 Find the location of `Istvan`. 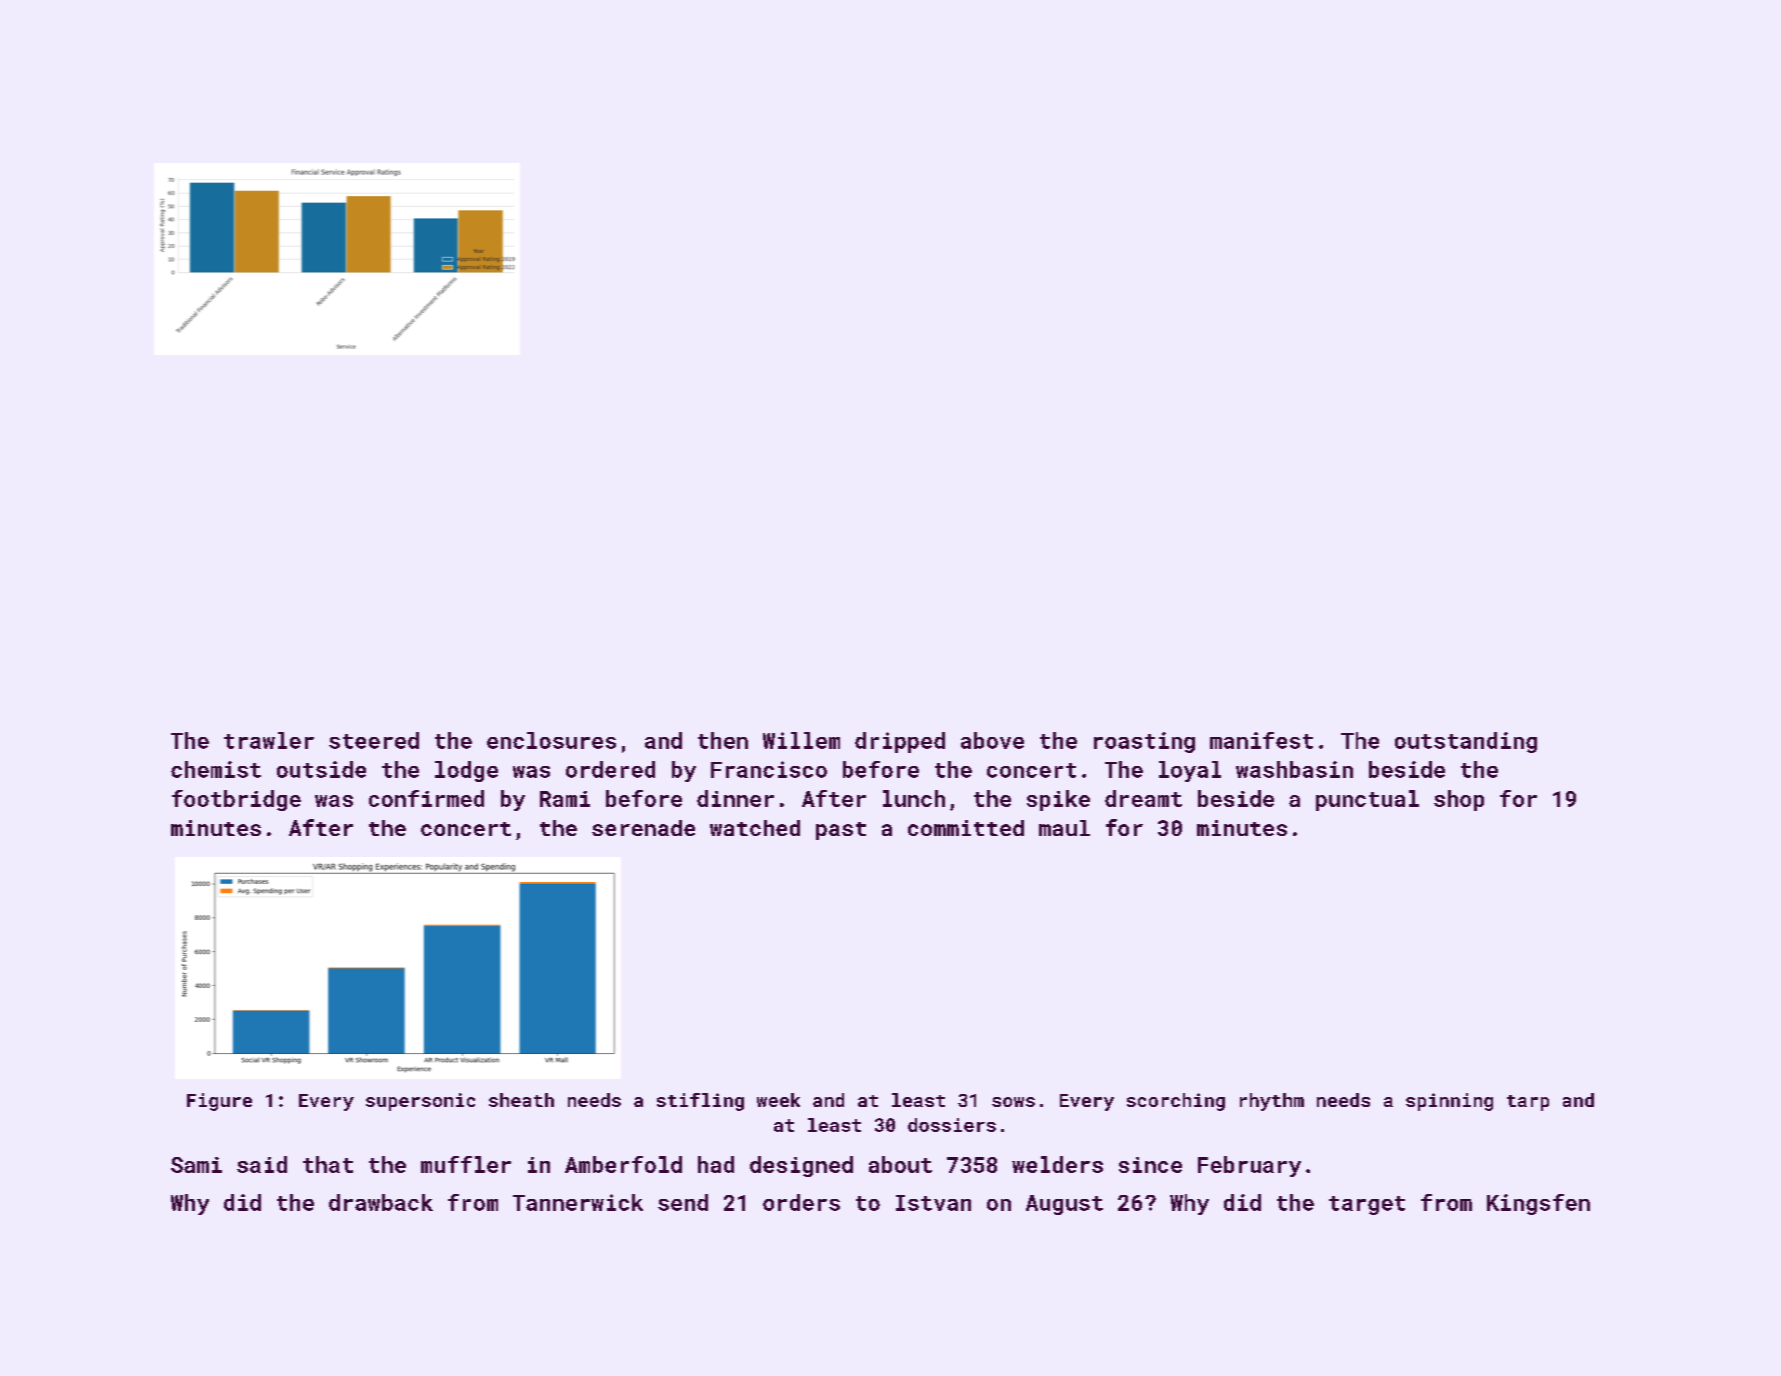

Istvan is located at coordinates (933, 1203).
